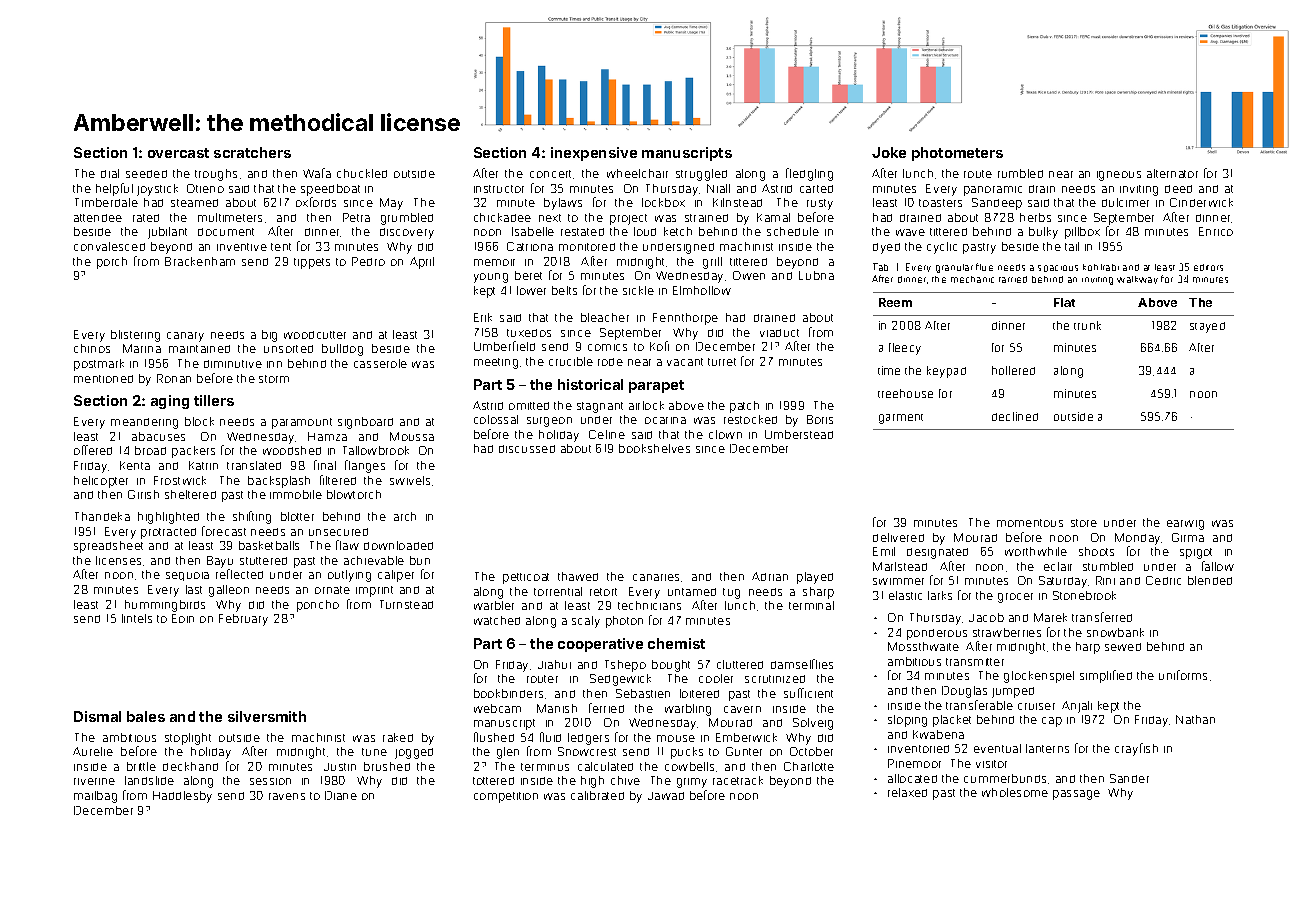  Describe the element at coordinates (649, 605) in the image. I see `technicians` at that location.
